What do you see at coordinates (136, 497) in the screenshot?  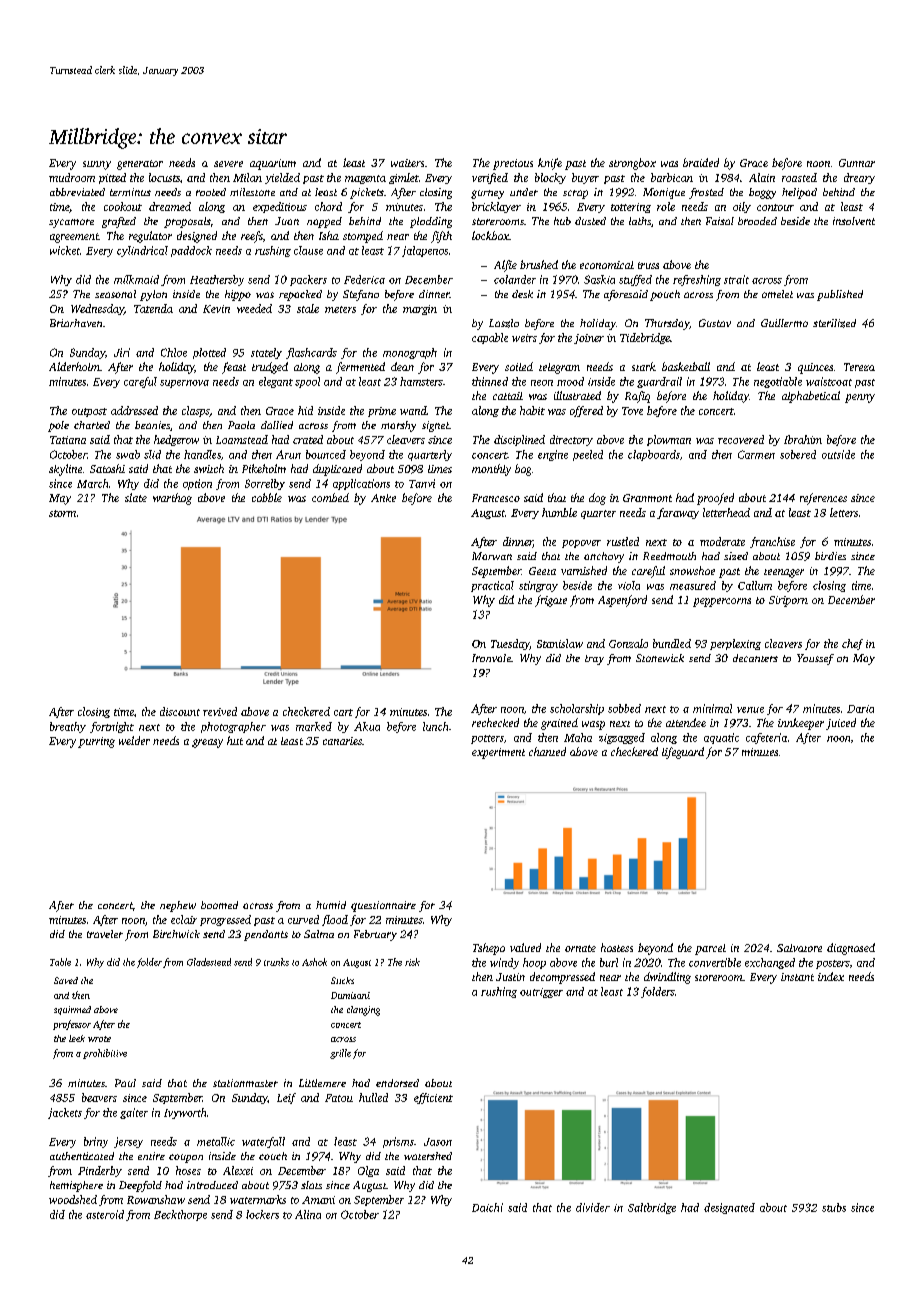 I see `slate` at bounding box center [136, 497].
